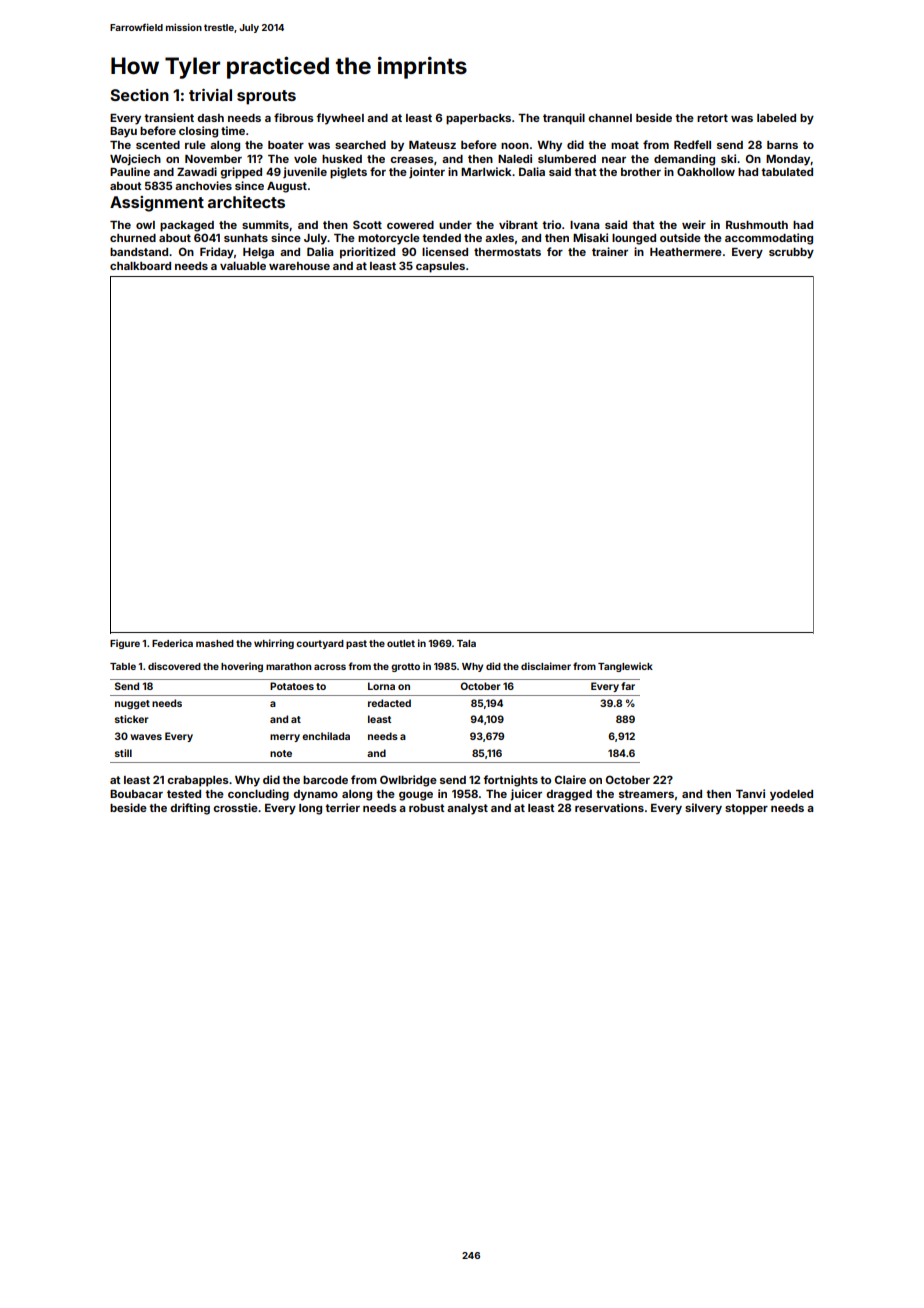  I want to click on whirring, so click(274, 644).
